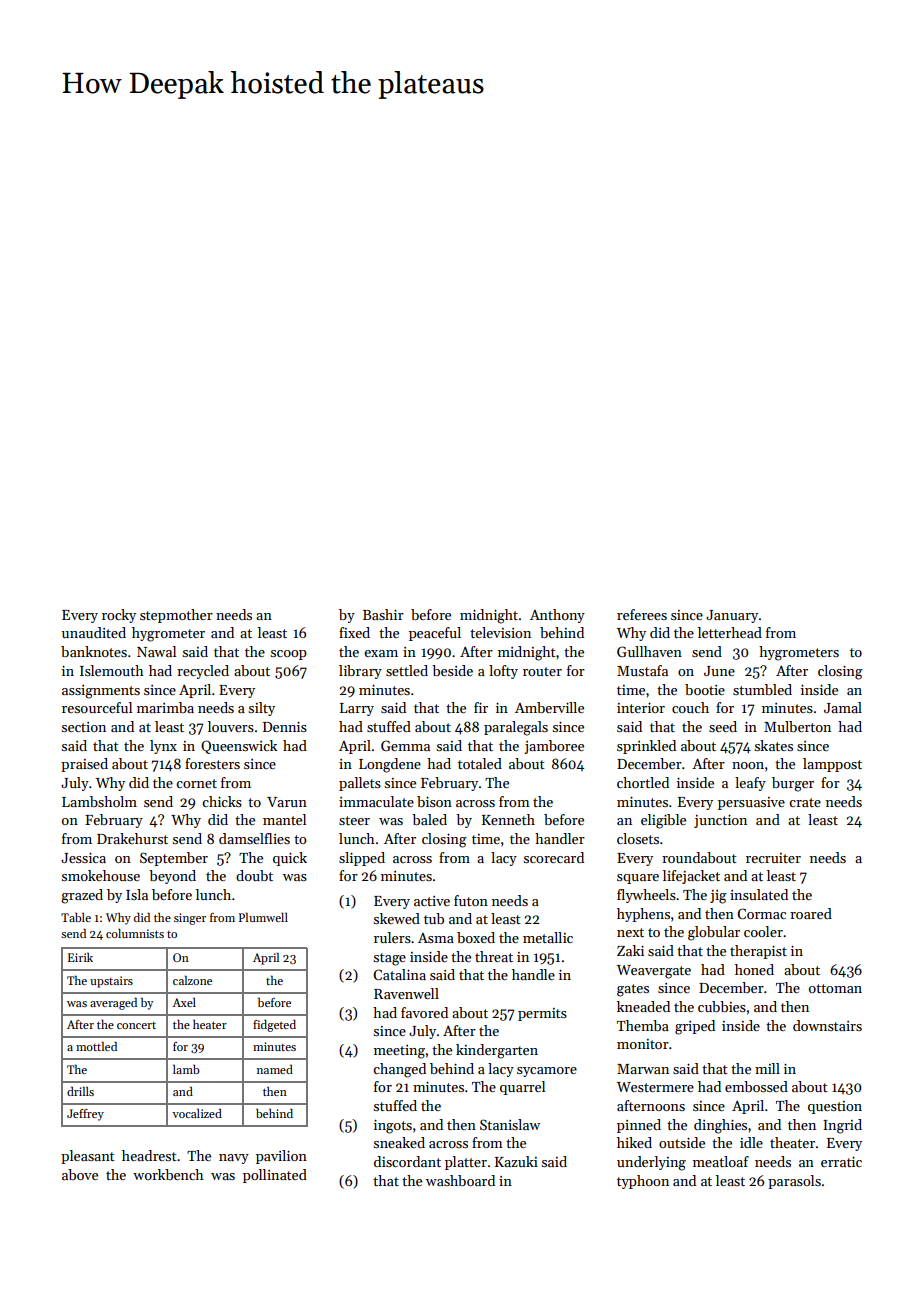 This page has width=924, height=1308. I want to click on globular, so click(714, 933).
